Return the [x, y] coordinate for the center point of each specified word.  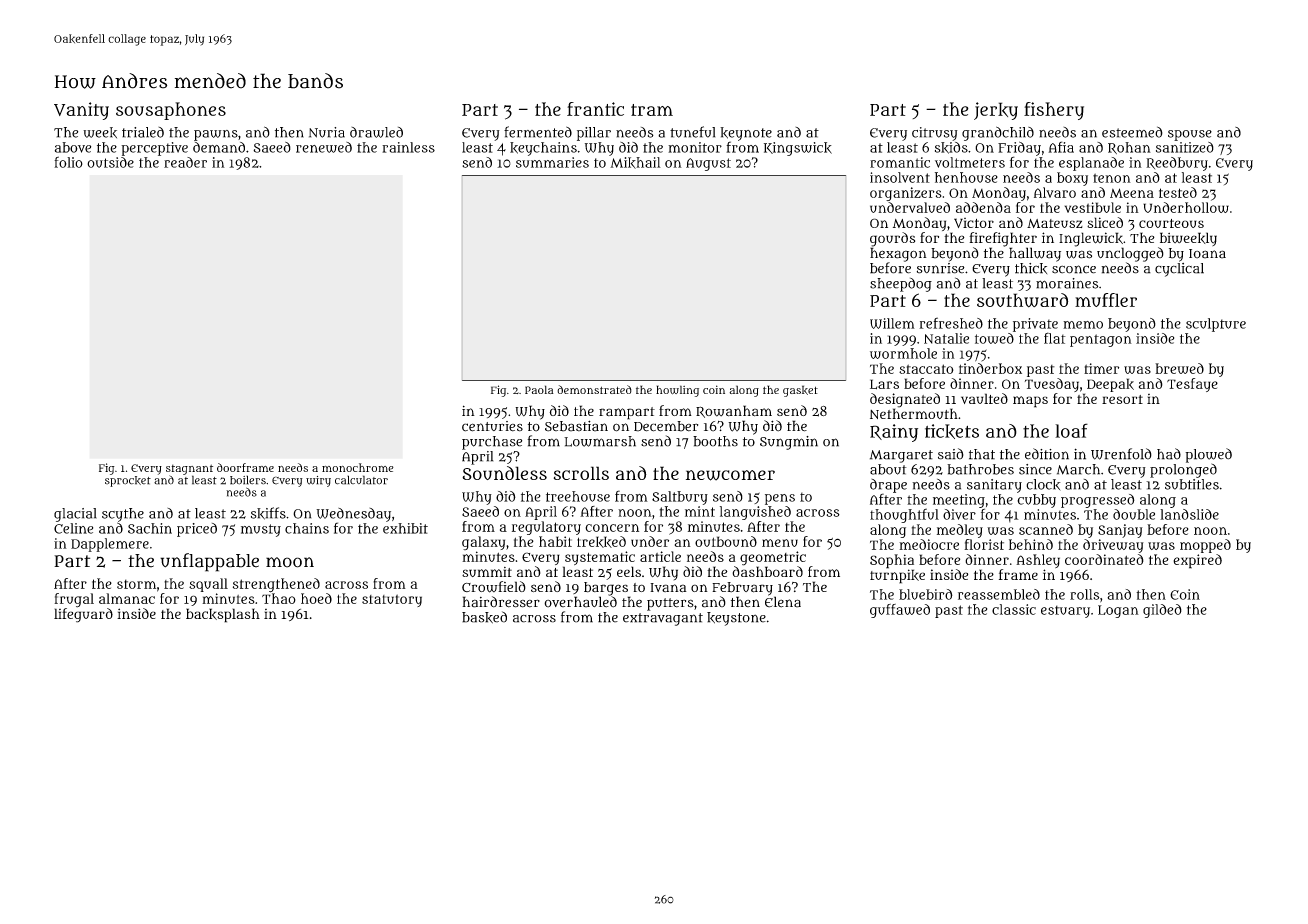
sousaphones [171, 111]
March [1078, 469]
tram [652, 110]
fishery [1054, 111]
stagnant [189, 469]
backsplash [223, 615]
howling [677, 391]
